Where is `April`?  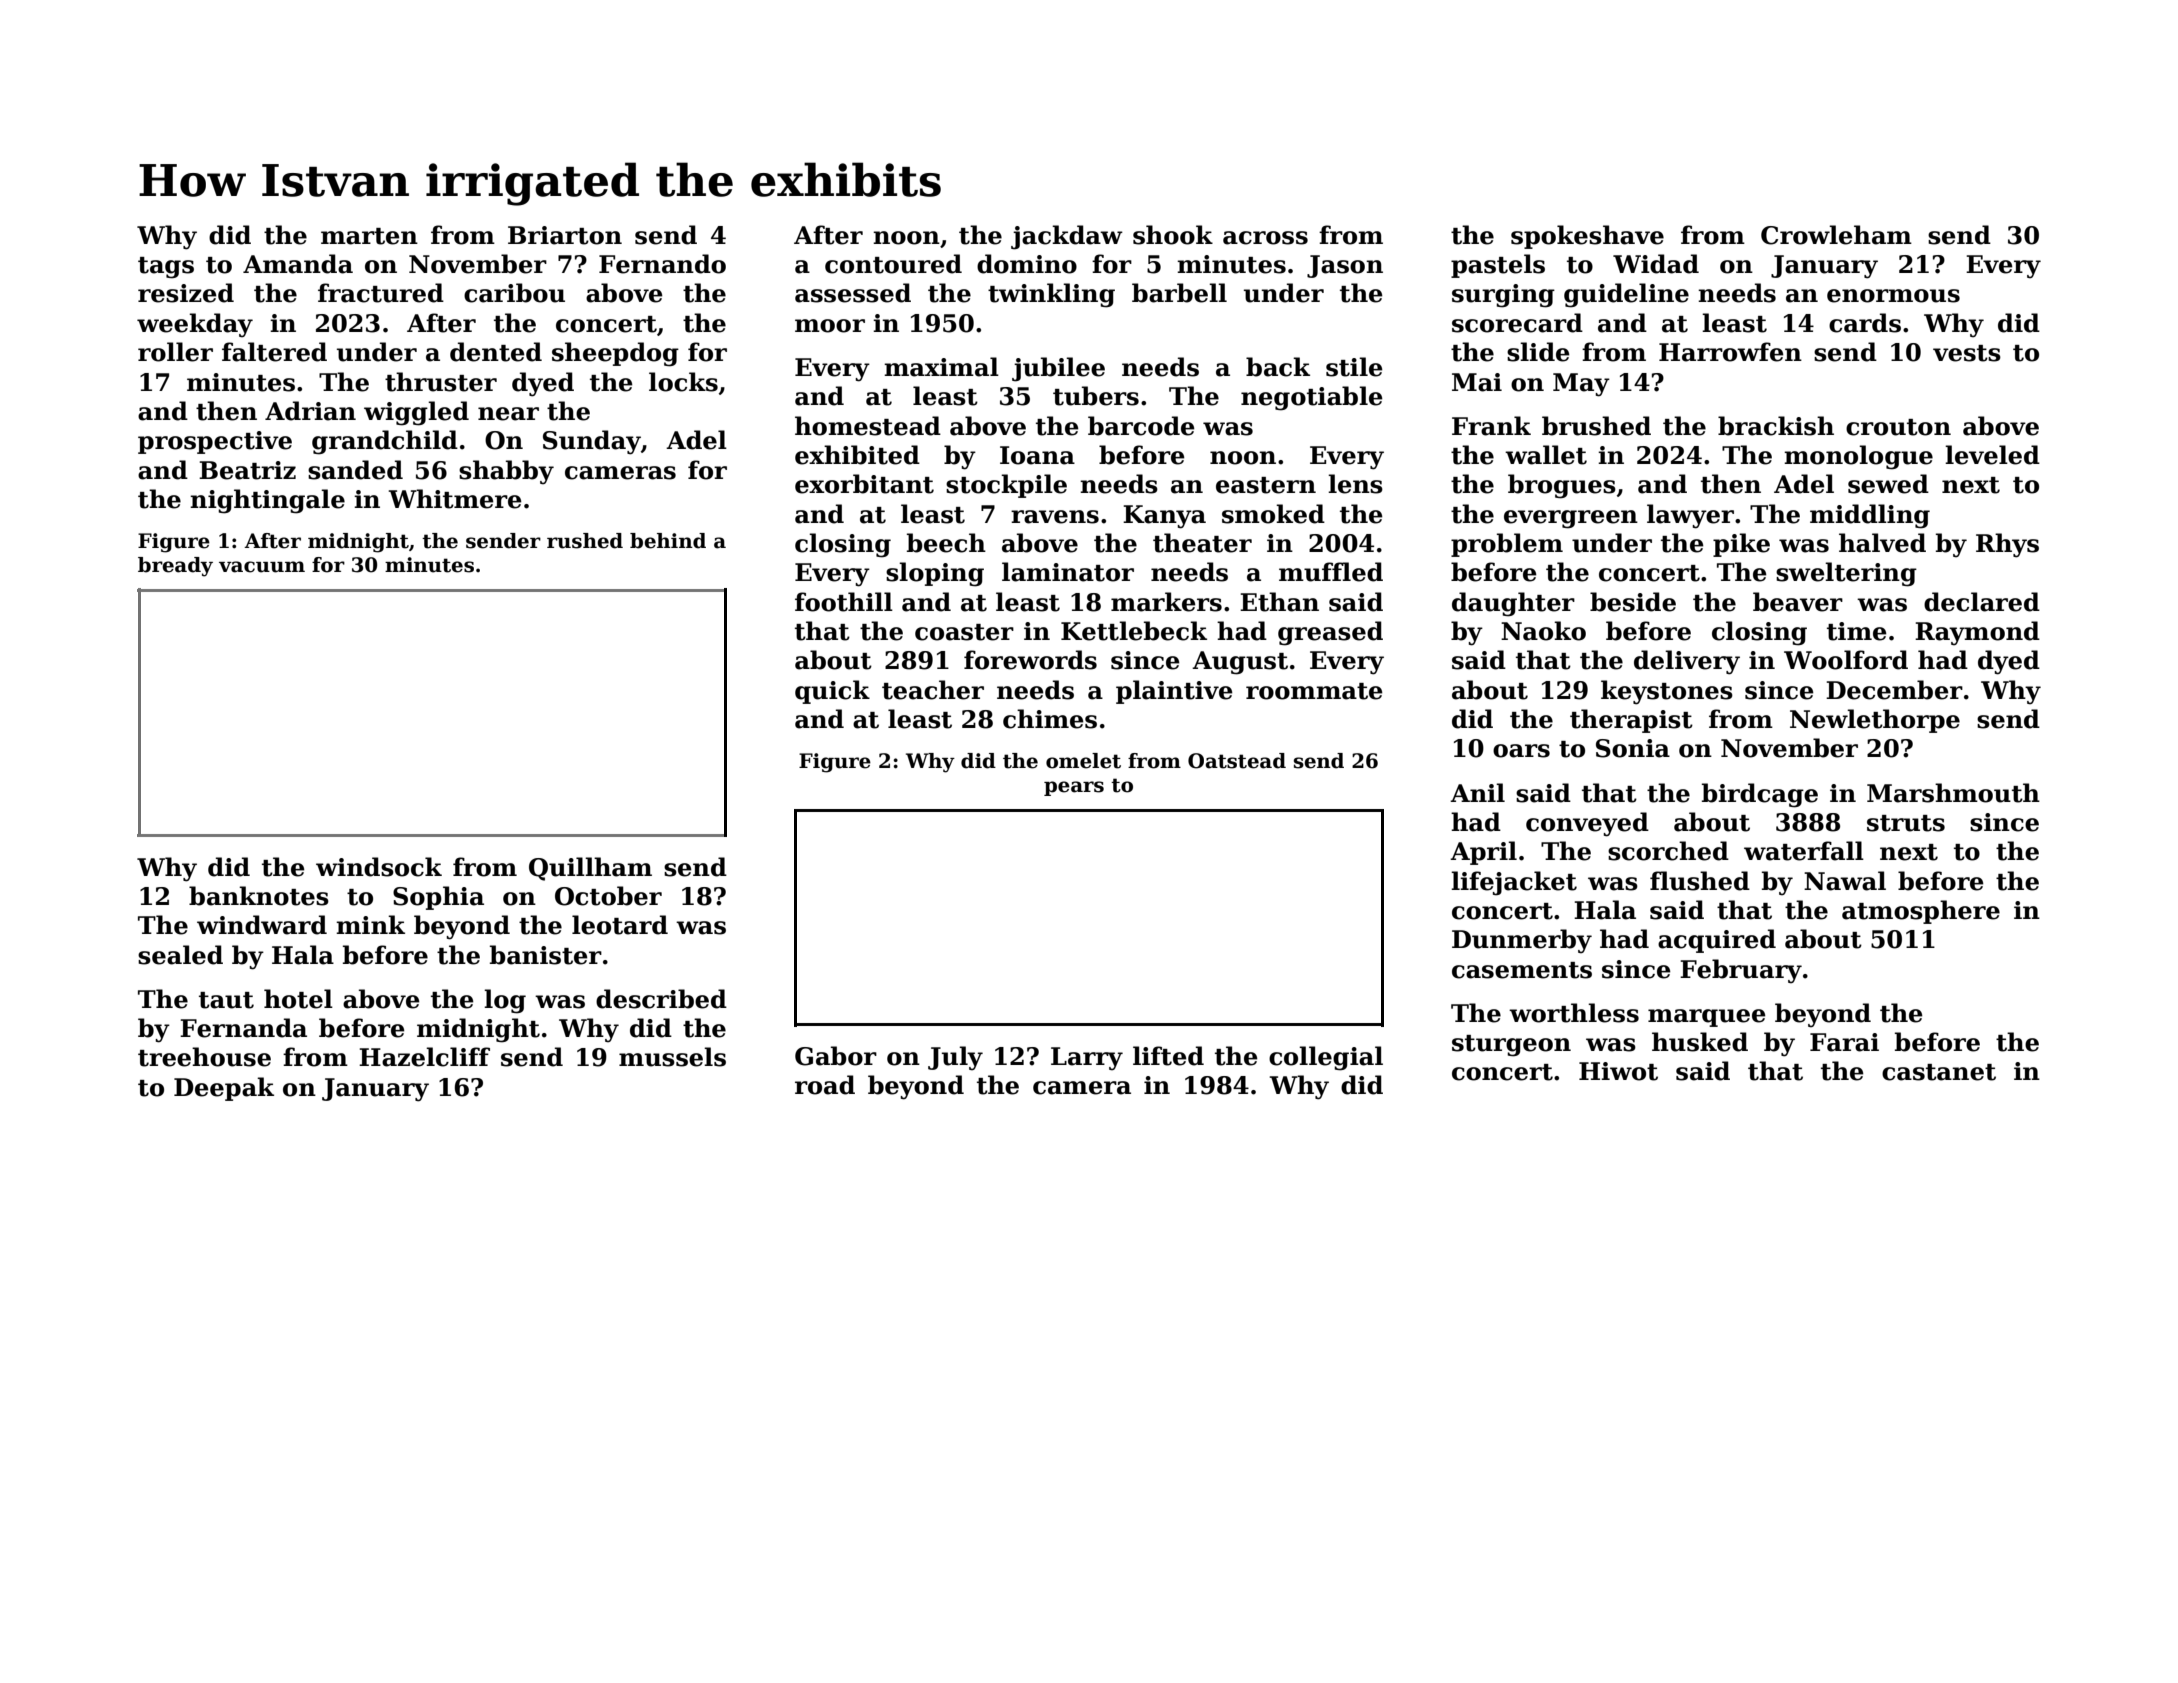
April is located at coordinates (1483, 853).
